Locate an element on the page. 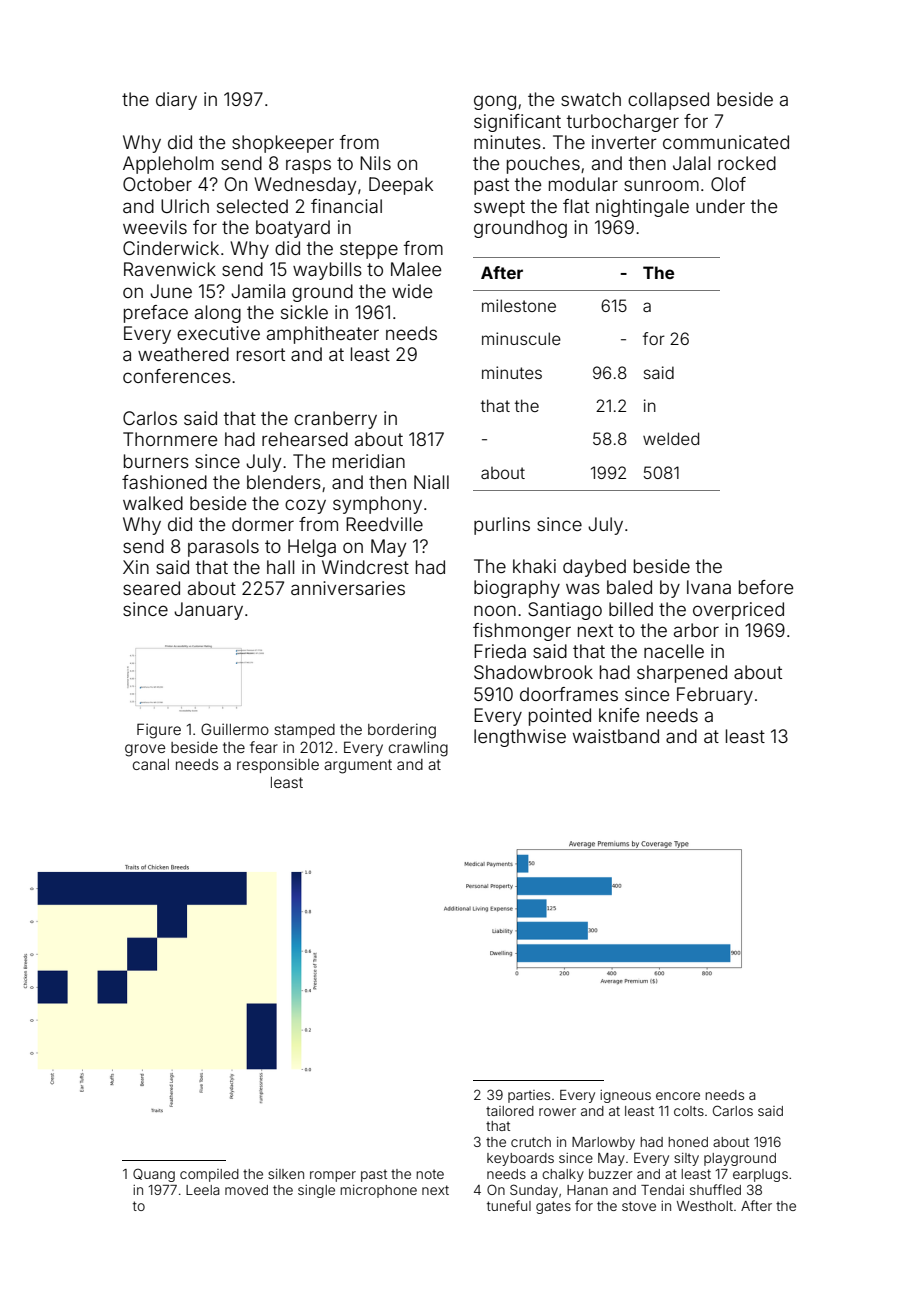 This document has height=1308, width=924. overpriced is located at coordinates (738, 611).
